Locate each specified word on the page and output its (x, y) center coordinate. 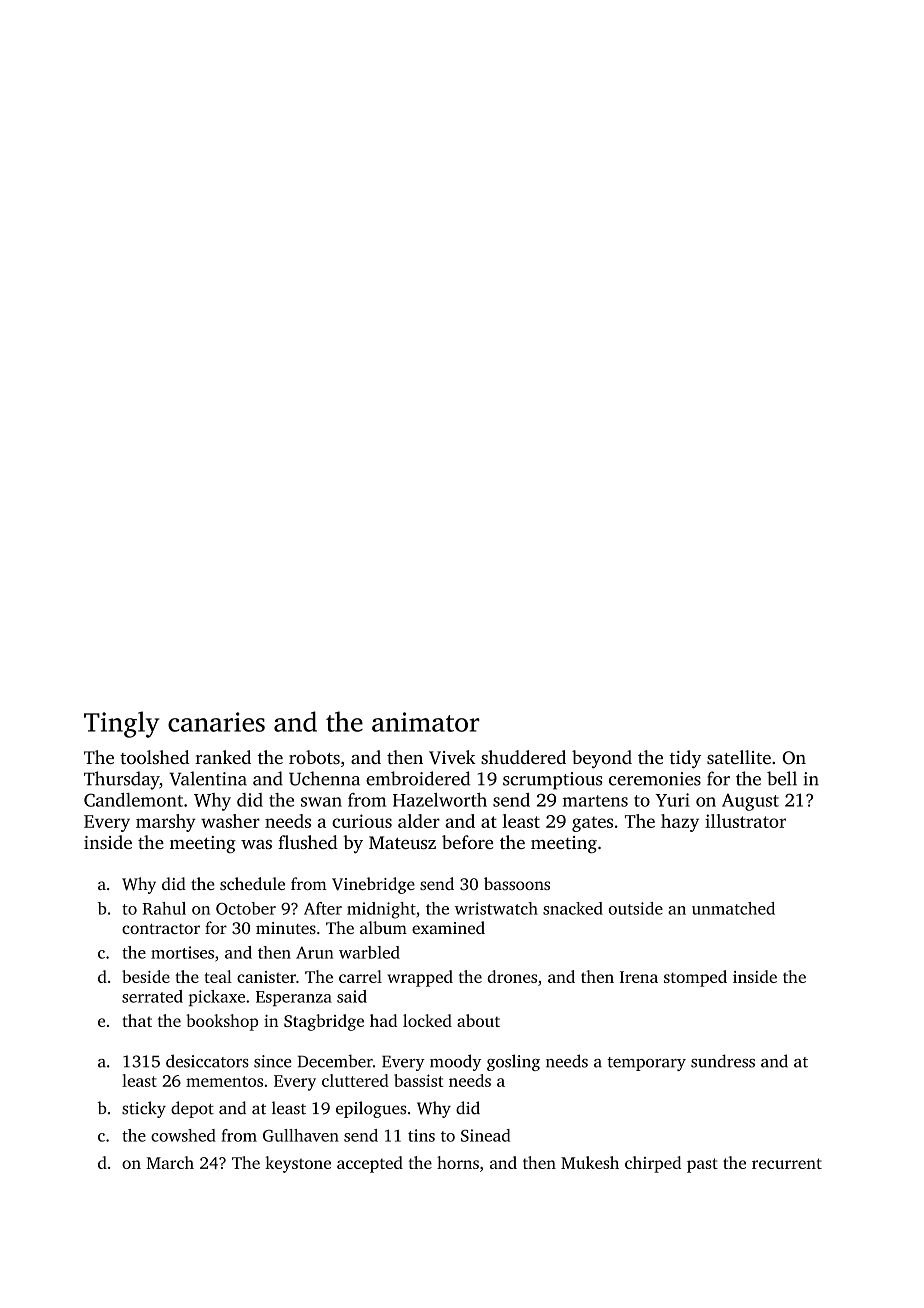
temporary (646, 1064)
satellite (739, 757)
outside (635, 908)
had (383, 1020)
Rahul (164, 908)
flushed (308, 842)
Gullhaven (301, 1135)
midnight (381, 910)
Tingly (121, 724)
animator (426, 722)
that (137, 1020)
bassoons (517, 883)
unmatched (733, 908)
